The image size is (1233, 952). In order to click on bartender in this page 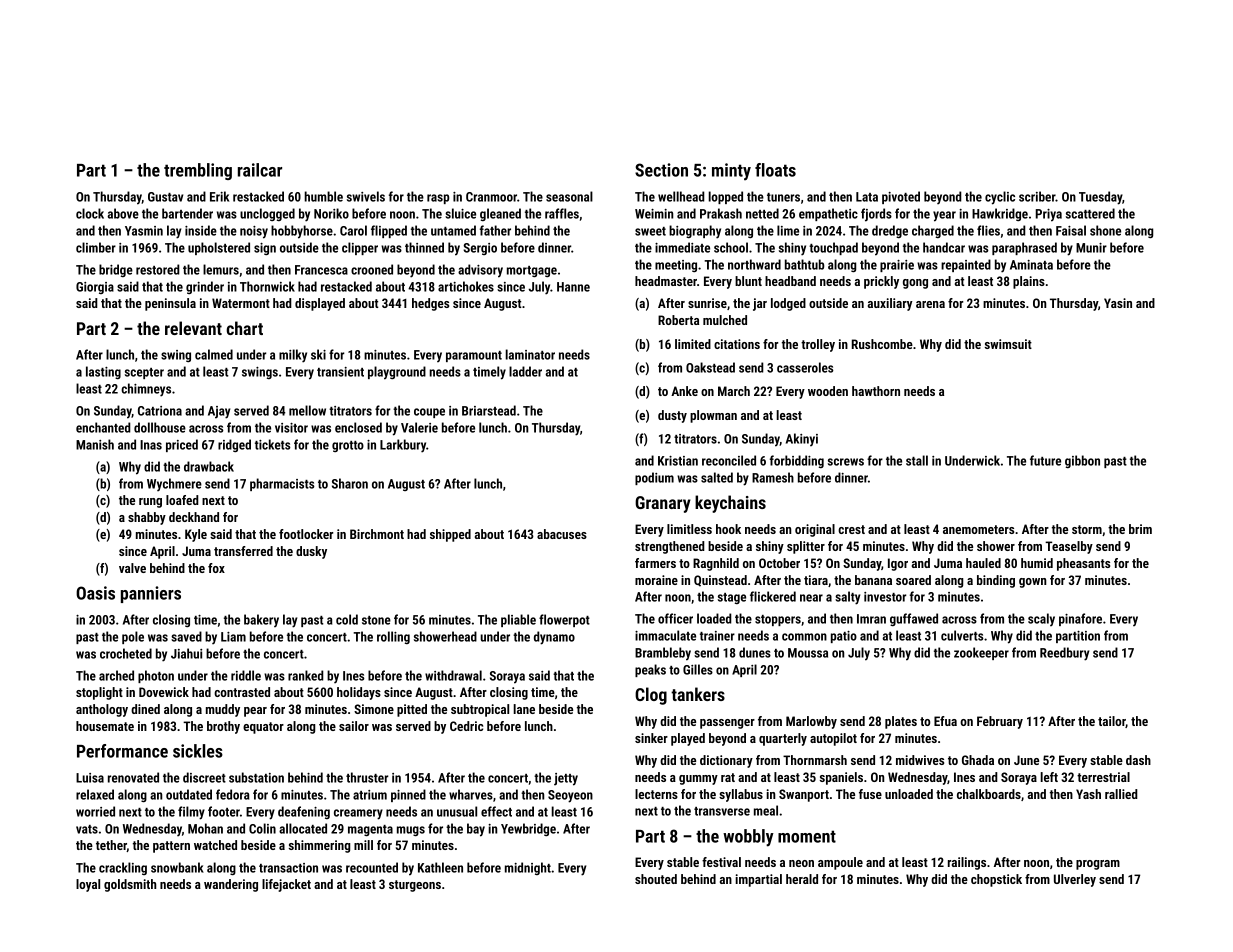, I will do `click(187, 213)`.
